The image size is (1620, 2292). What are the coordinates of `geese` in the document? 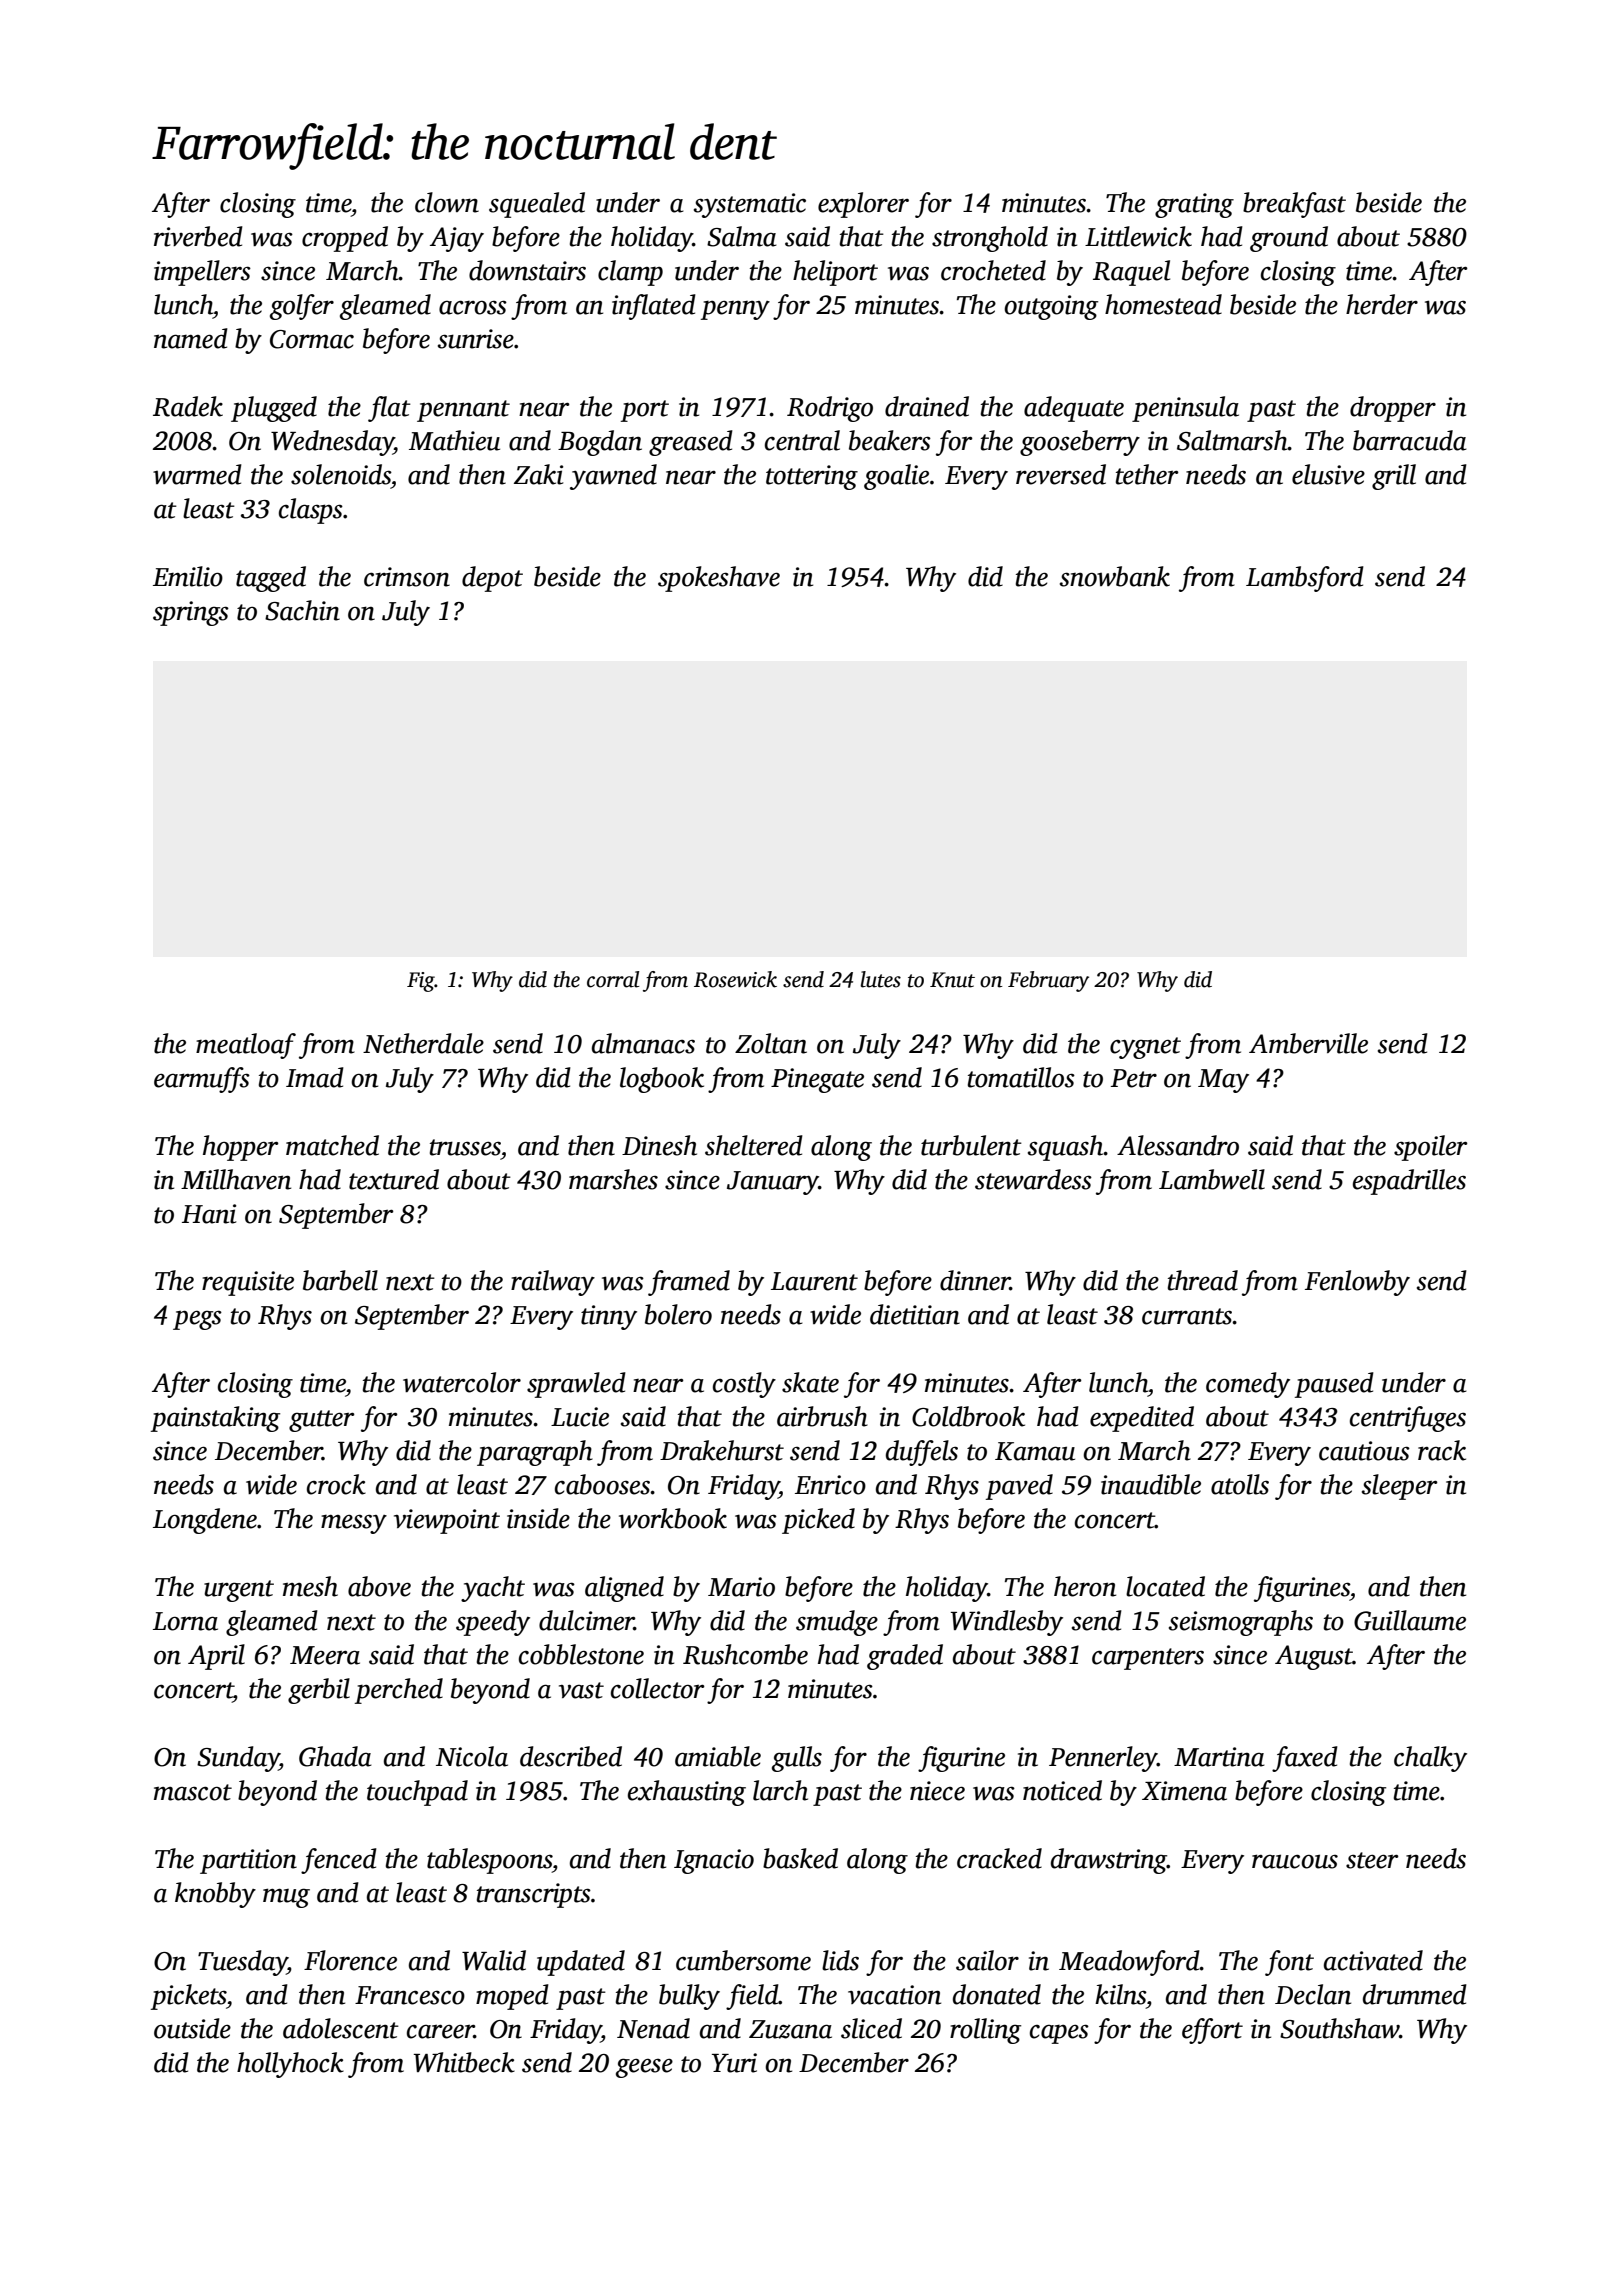 It's located at (644, 2068).
